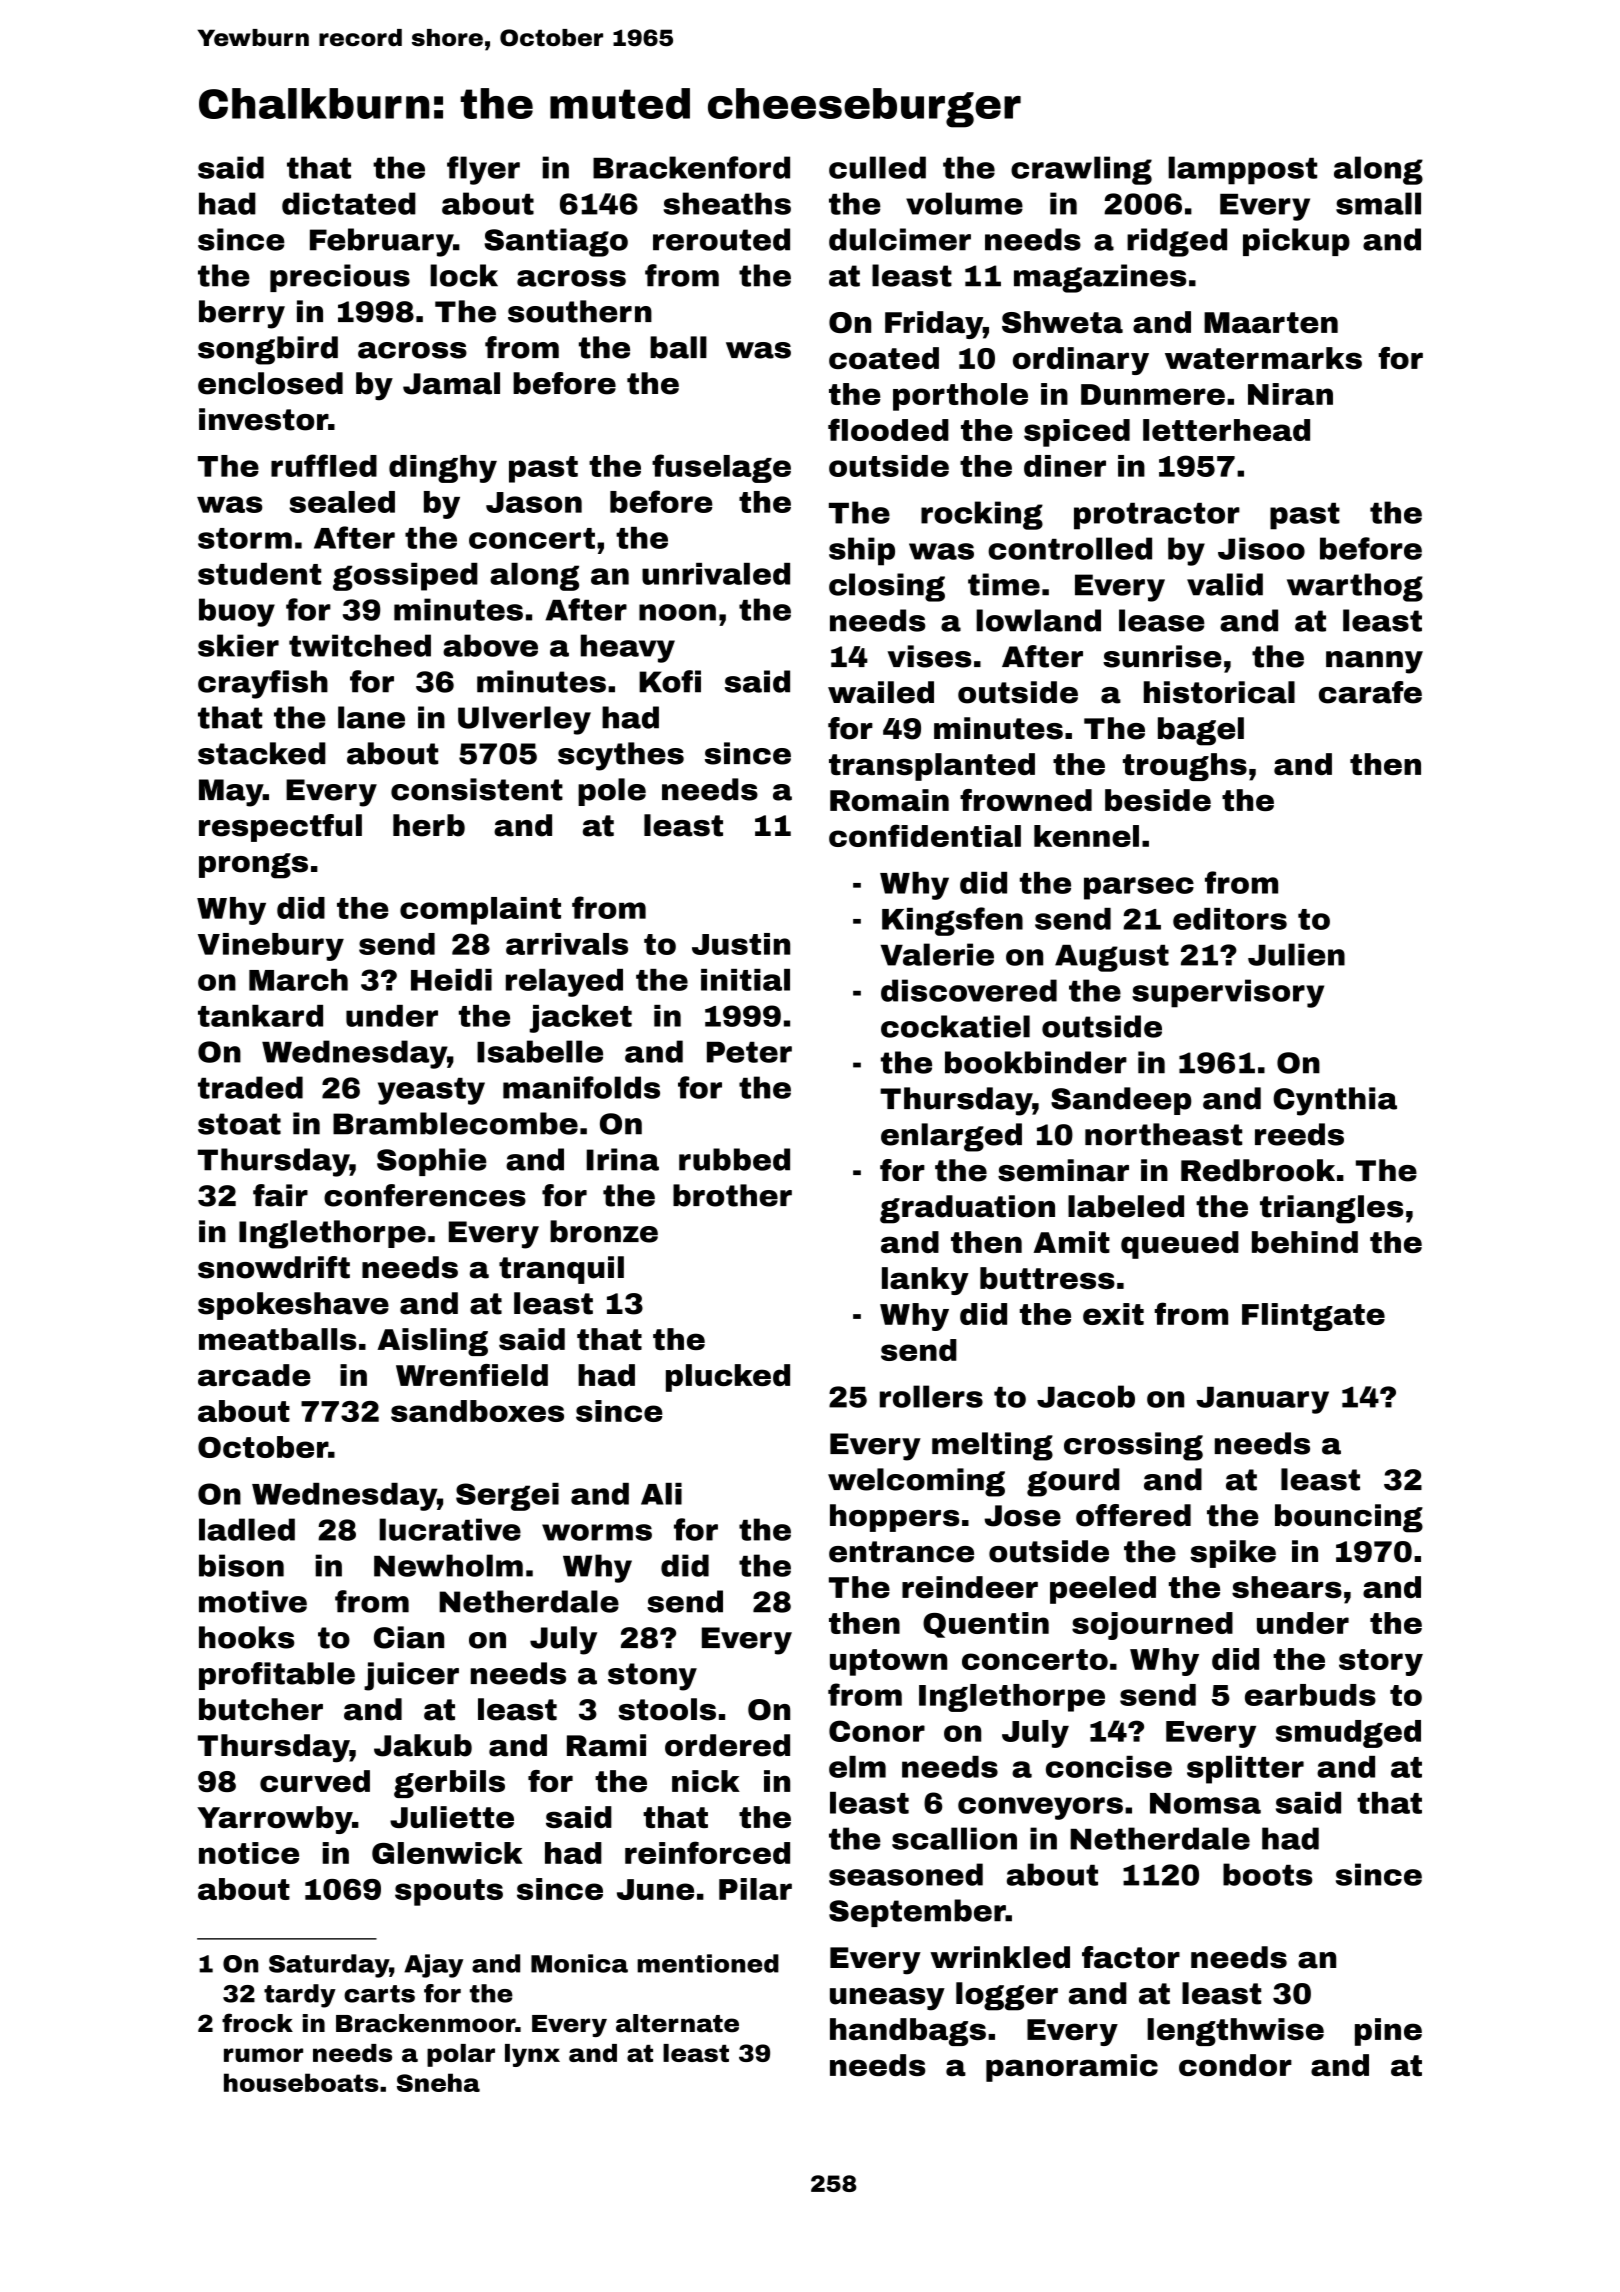  I want to click on dictated, so click(349, 203).
